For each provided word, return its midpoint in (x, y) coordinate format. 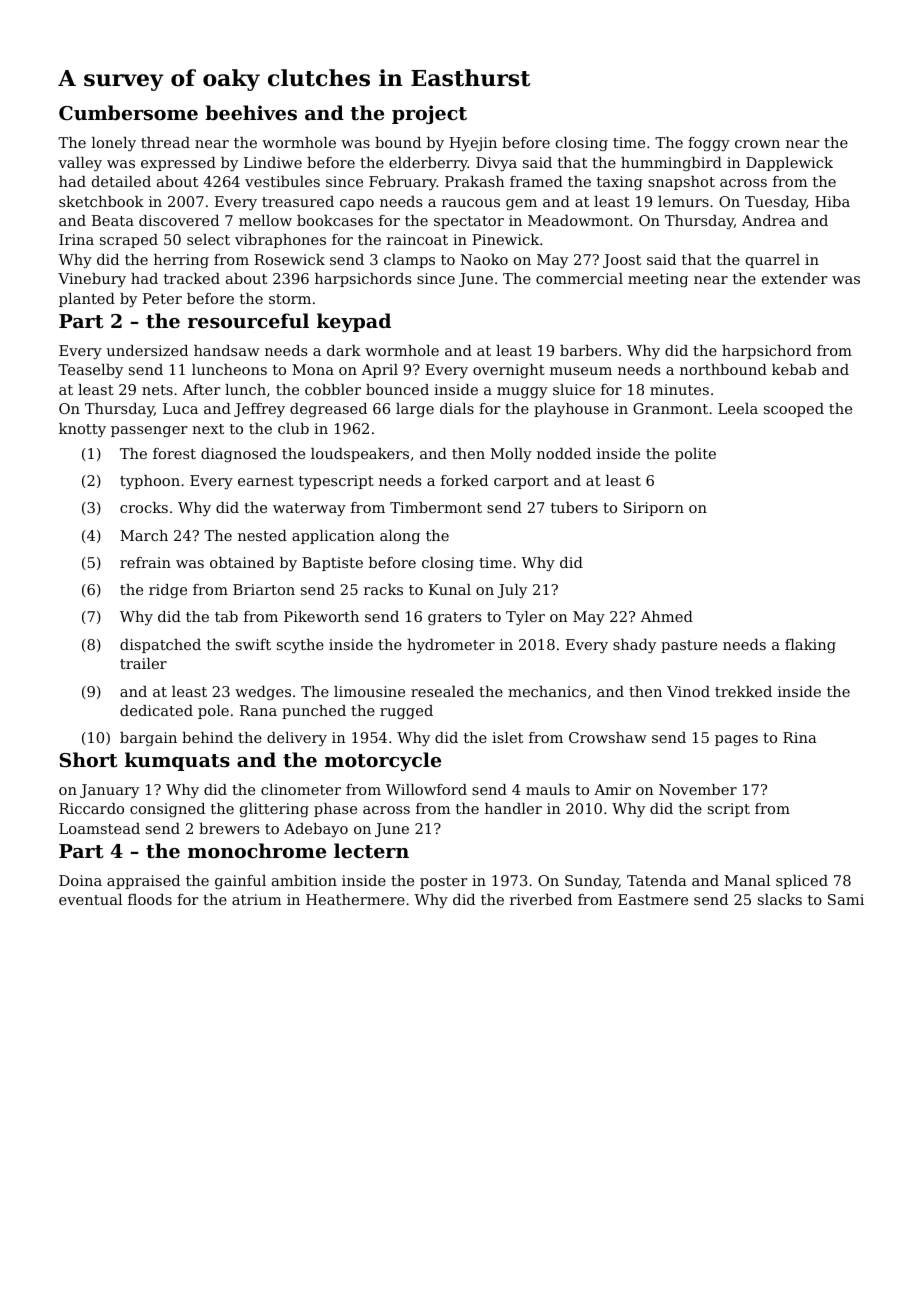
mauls (548, 789)
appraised (143, 882)
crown (757, 144)
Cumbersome (128, 112)
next (208, 429)
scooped (794, 410)
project (429, 114)
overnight (509, 371)
